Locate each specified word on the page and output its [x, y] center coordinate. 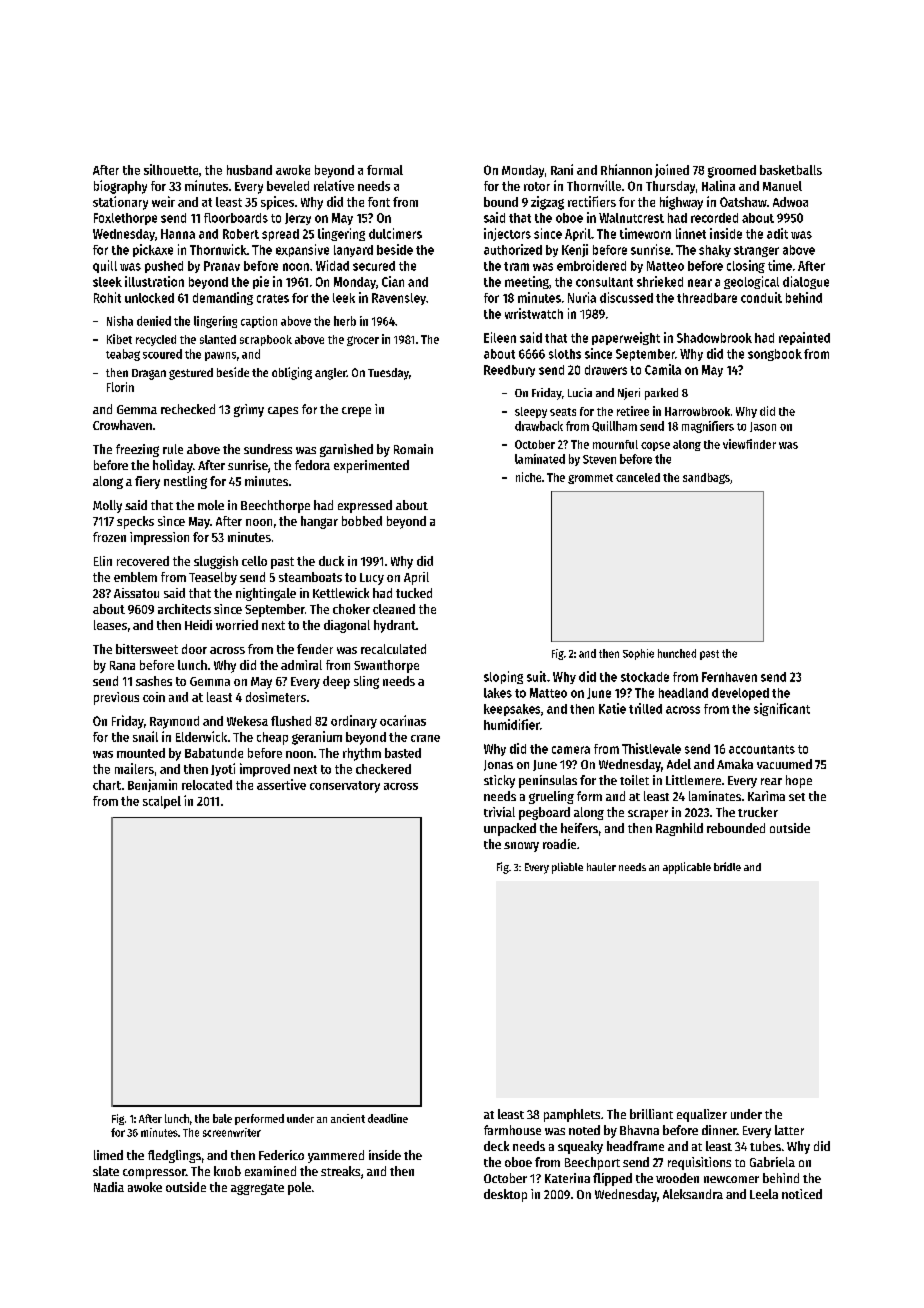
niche [528, 477]
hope [799, 781]
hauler [601, 867]
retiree [633, 411]
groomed [732, 171]
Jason [763, 427]
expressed [365, 506]
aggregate [257, 1189]
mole [211, 505]
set [797, 797]
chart [107, 785]
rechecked [188, 409]
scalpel [162, 802]
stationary [120, 203]
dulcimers [395, 233]
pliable [567, 868]
